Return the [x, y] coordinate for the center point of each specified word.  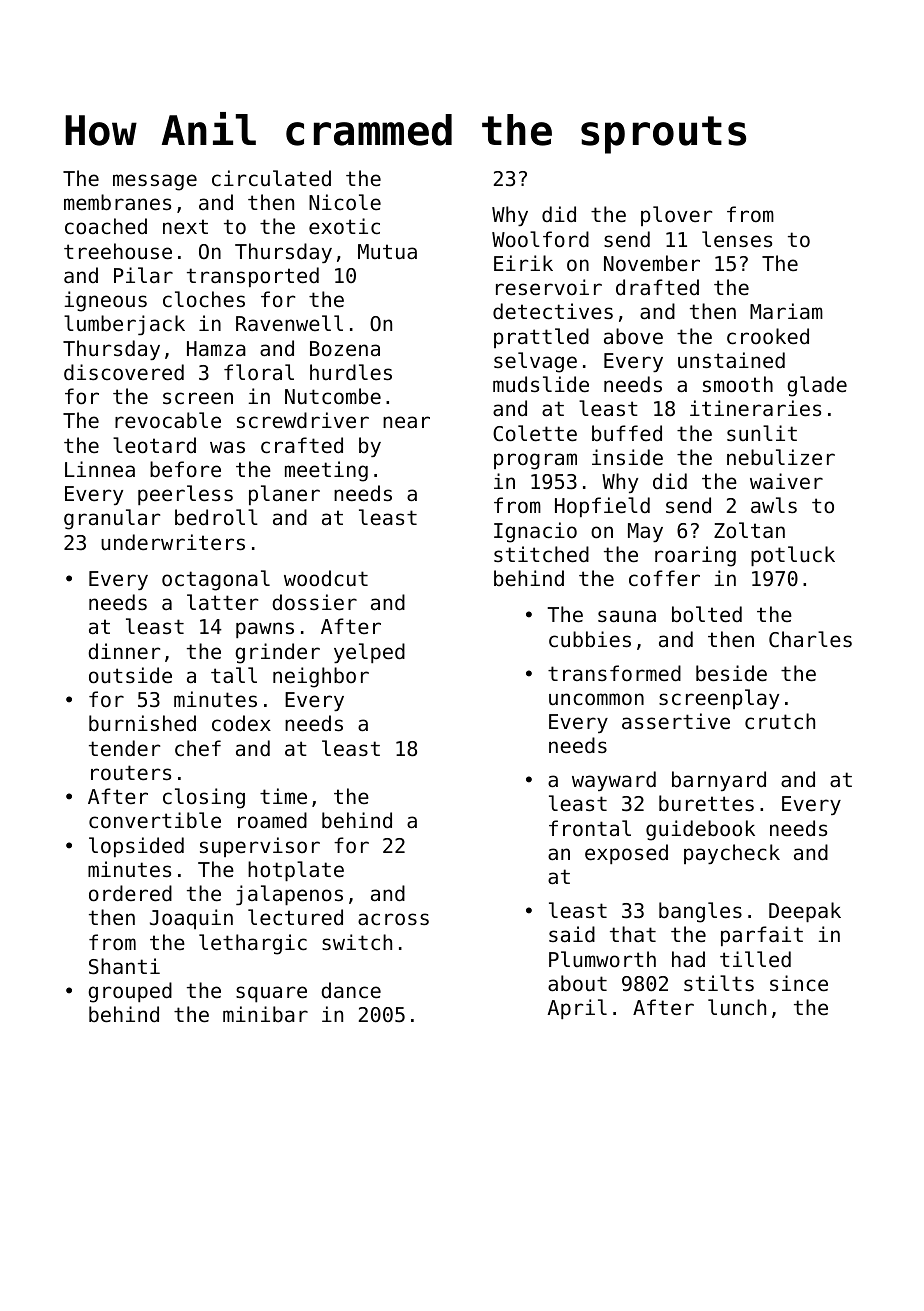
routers [131, 773]
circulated [271, 178]
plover [676, 216]
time [283, 796]
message [155, 182]
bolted [707, 614]
